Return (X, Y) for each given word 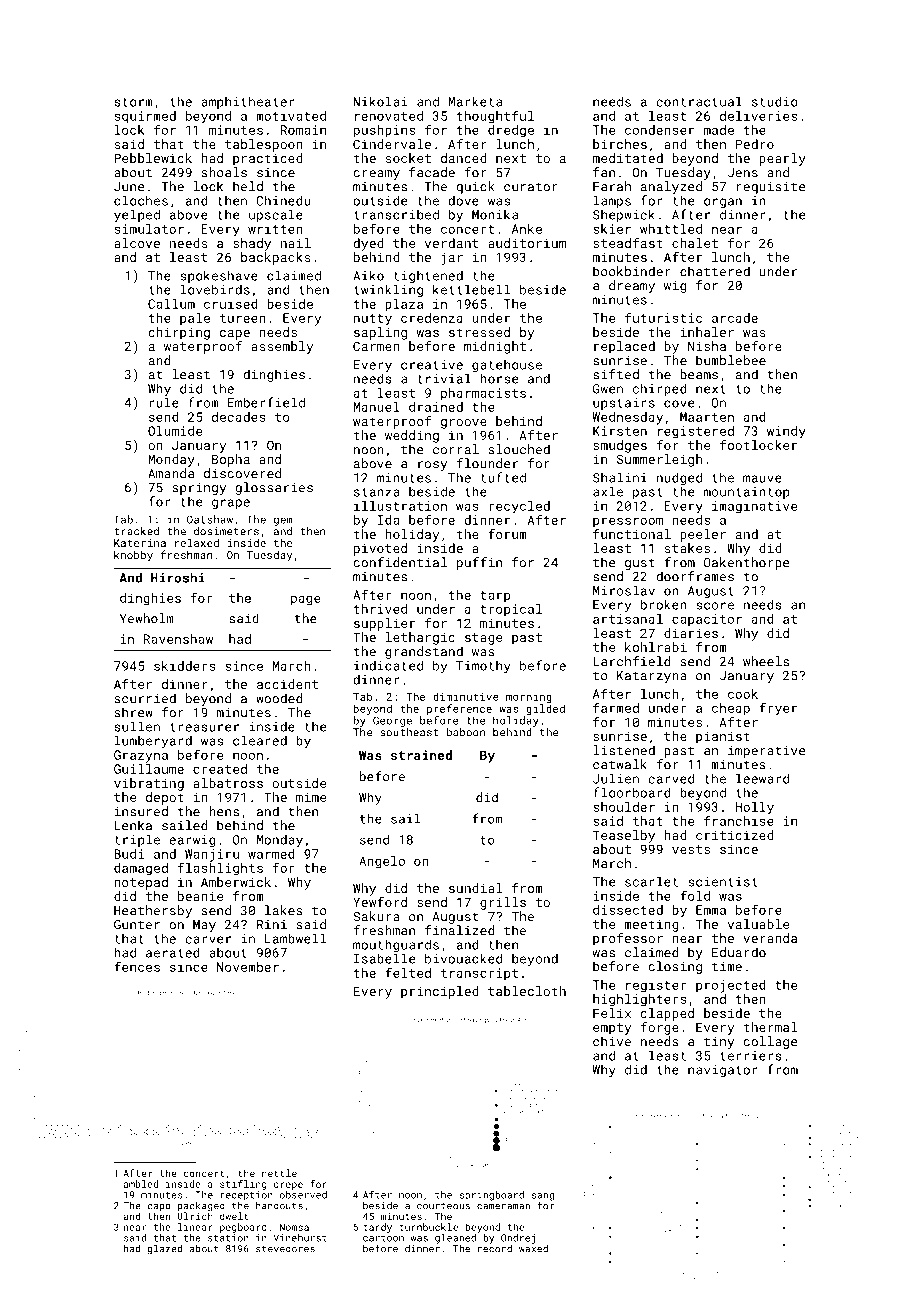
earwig (192, 841)
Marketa (475, 102)
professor (628, 939)
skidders (185, 666)
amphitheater (247, 102)
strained (421, 755)
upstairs (624, 404)
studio (775, 101)
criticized (734, 835)
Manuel (376, 407)
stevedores (285, 1249)
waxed (533, 1248)
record (495, 1248)
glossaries (274, 488)
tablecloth (527, 991)
